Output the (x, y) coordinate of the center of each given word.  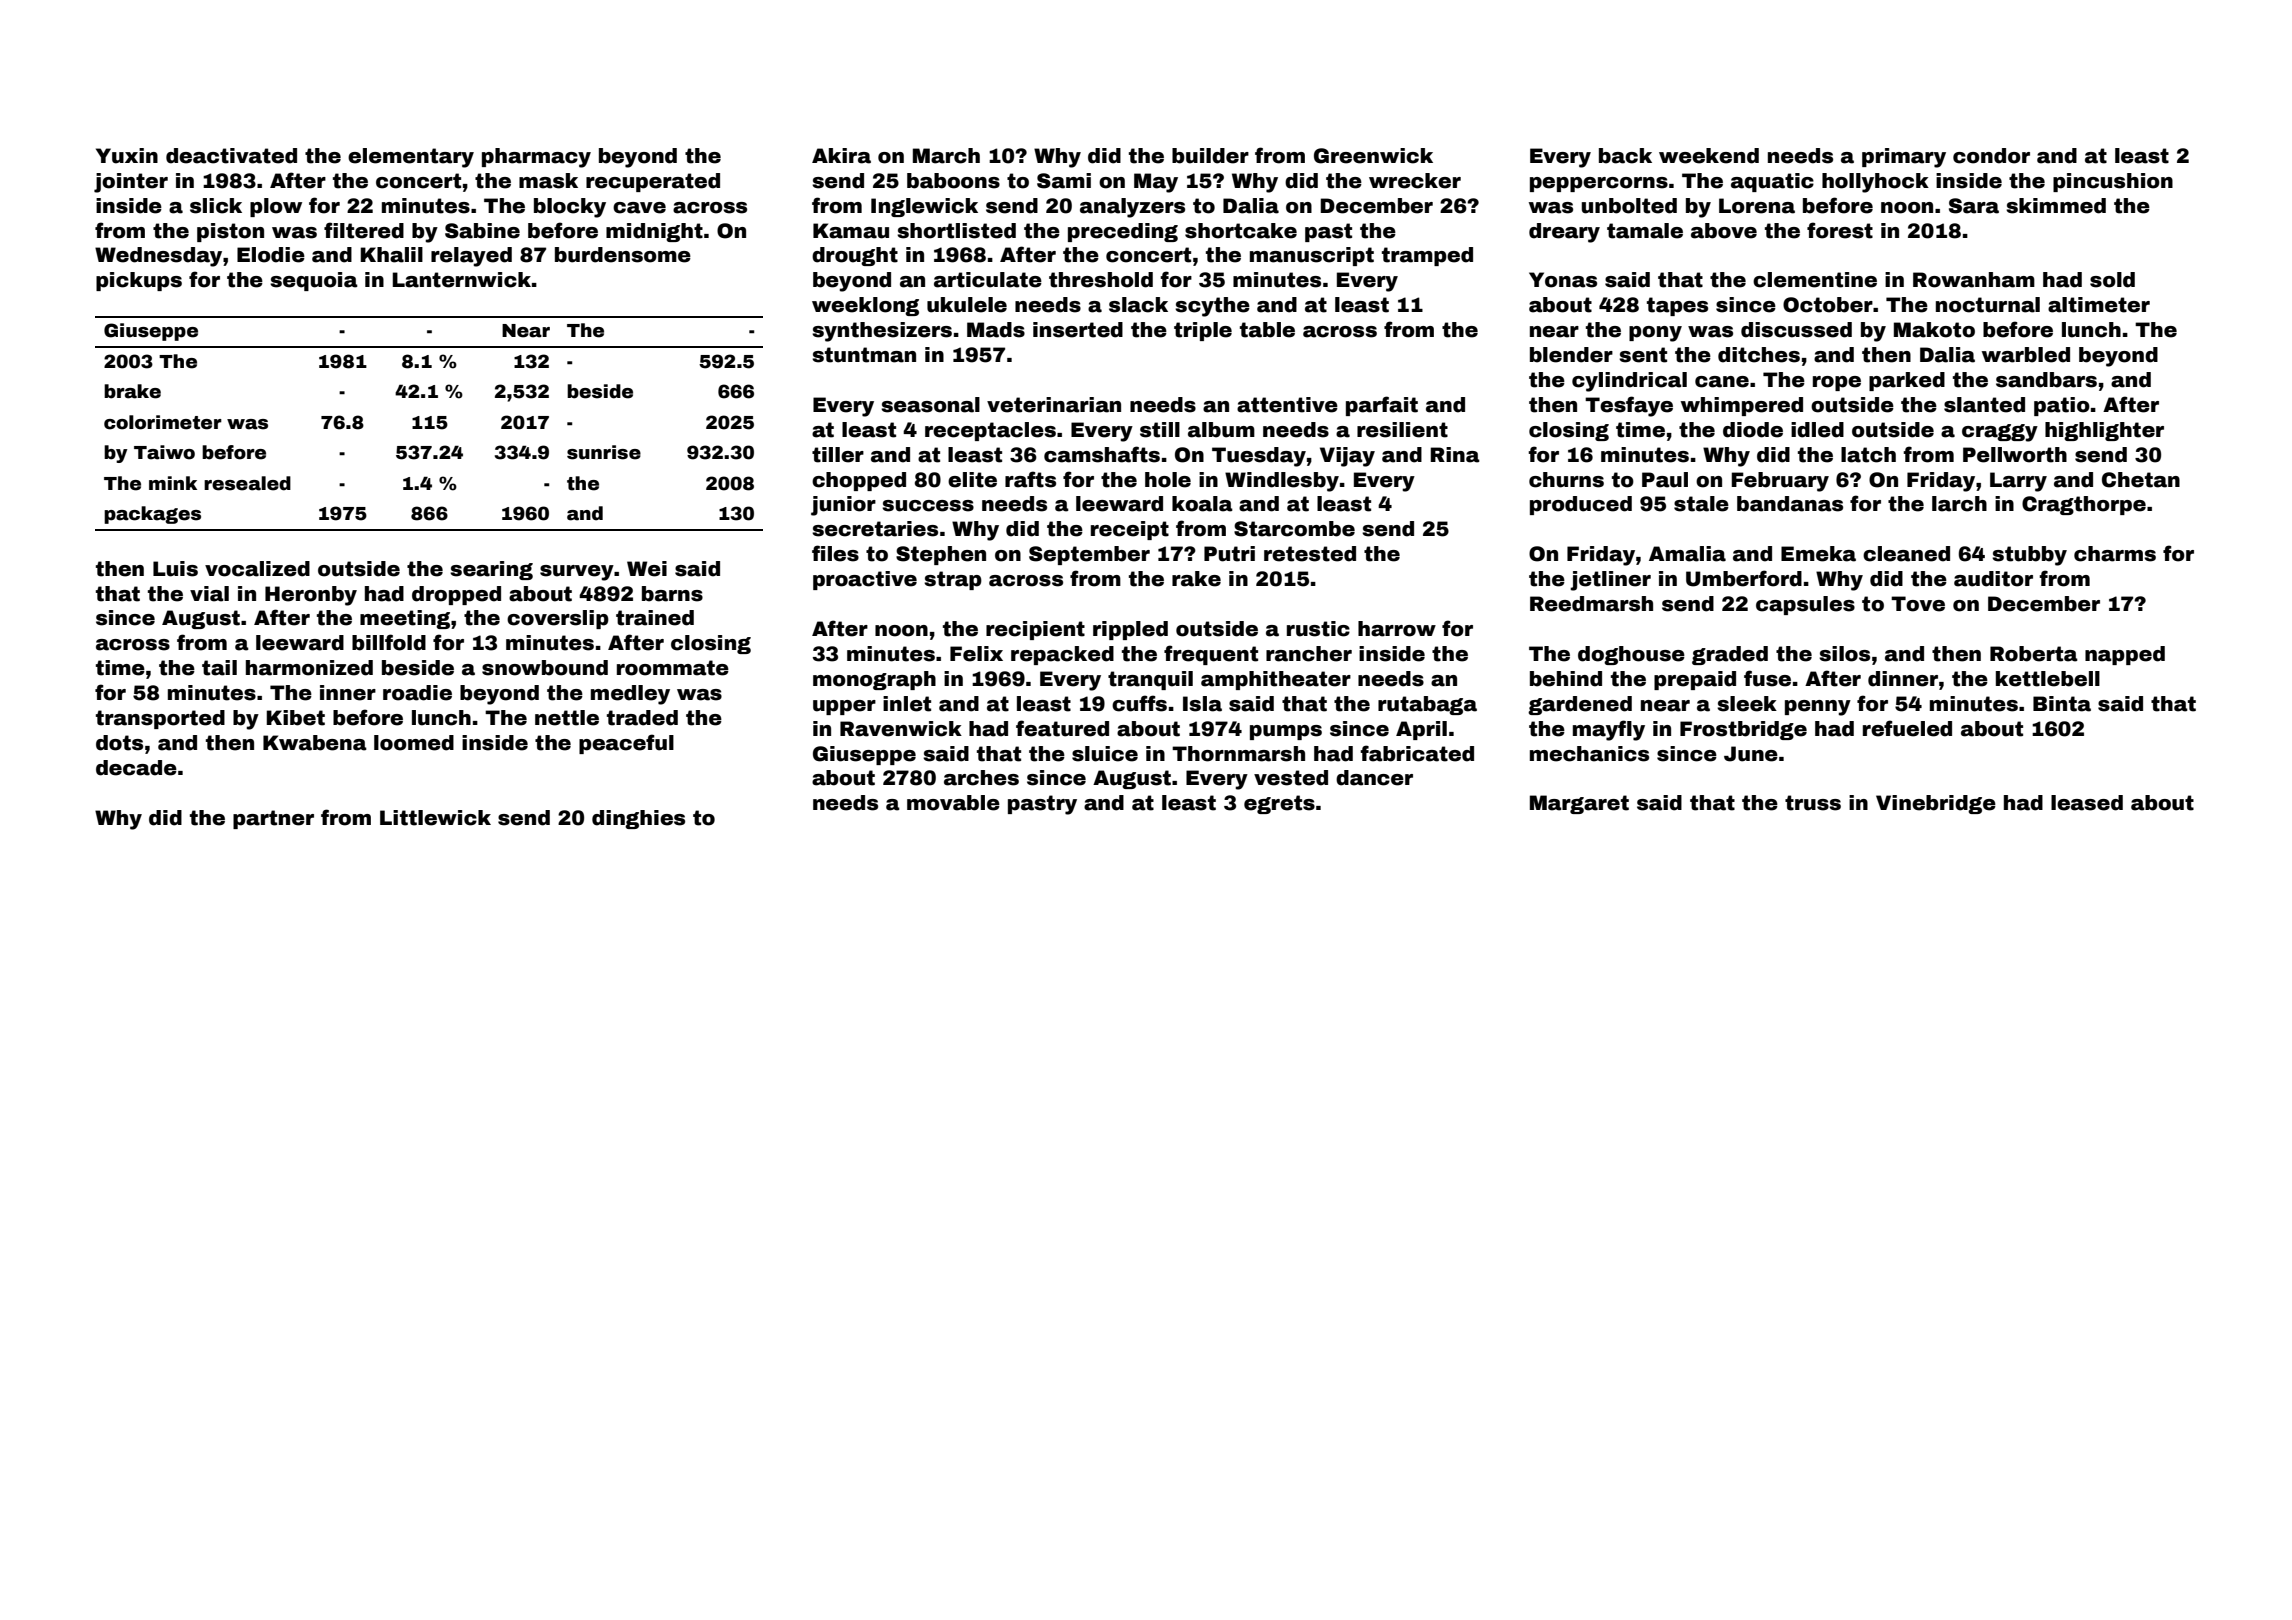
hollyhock (1875, 183)
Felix (976, 654)
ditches (1759, 355)
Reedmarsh (1591, 604)
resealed (247, 483)
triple (1203, 331)
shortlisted (956, 231)
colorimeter (163, 422)
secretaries (875, 529)
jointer (131, 183)
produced (1581, 505)
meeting (405, 619)
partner (273, 819)
